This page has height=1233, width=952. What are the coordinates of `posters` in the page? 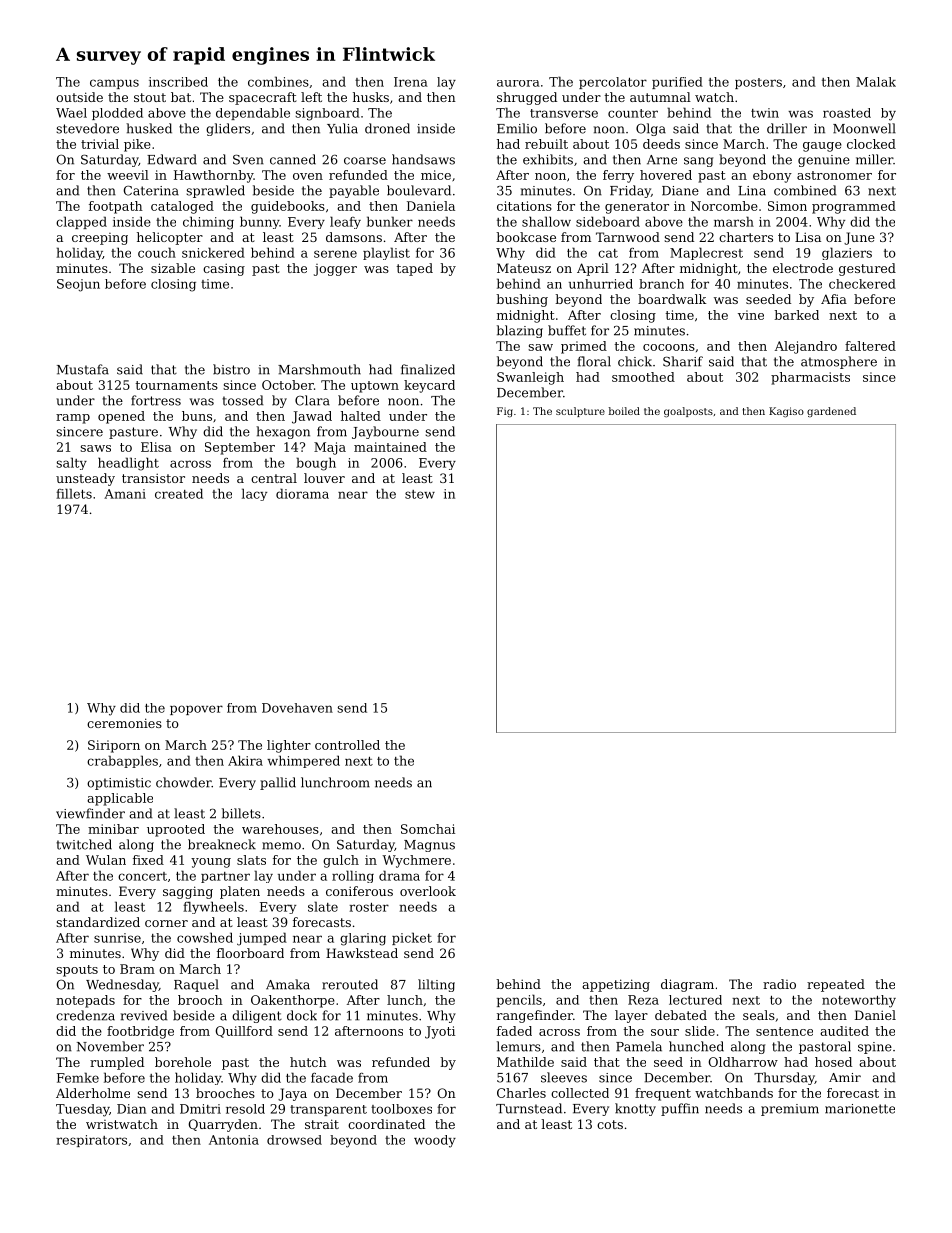 It's located at (758, 83).
